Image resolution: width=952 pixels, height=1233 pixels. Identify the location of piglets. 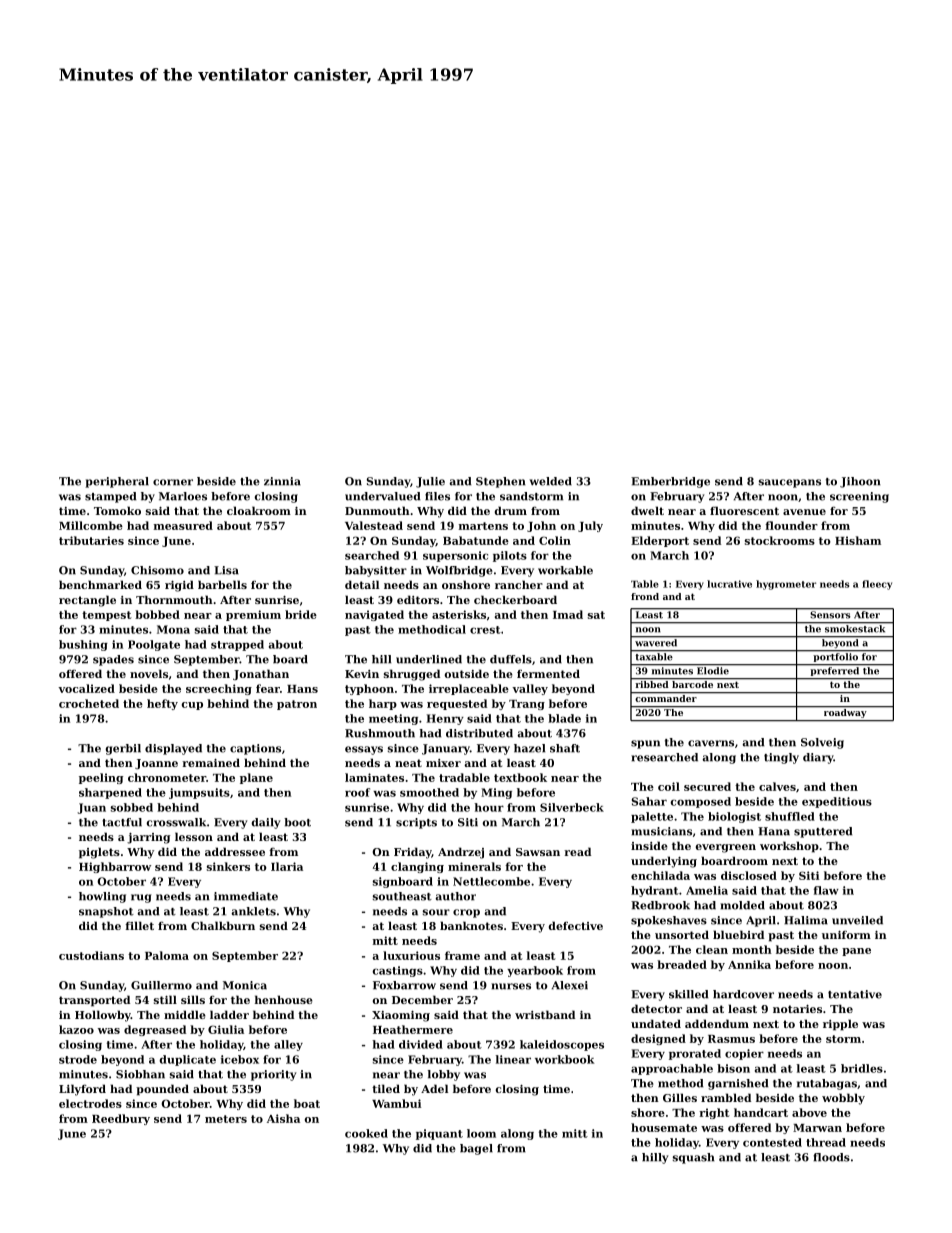
(99, 853).
